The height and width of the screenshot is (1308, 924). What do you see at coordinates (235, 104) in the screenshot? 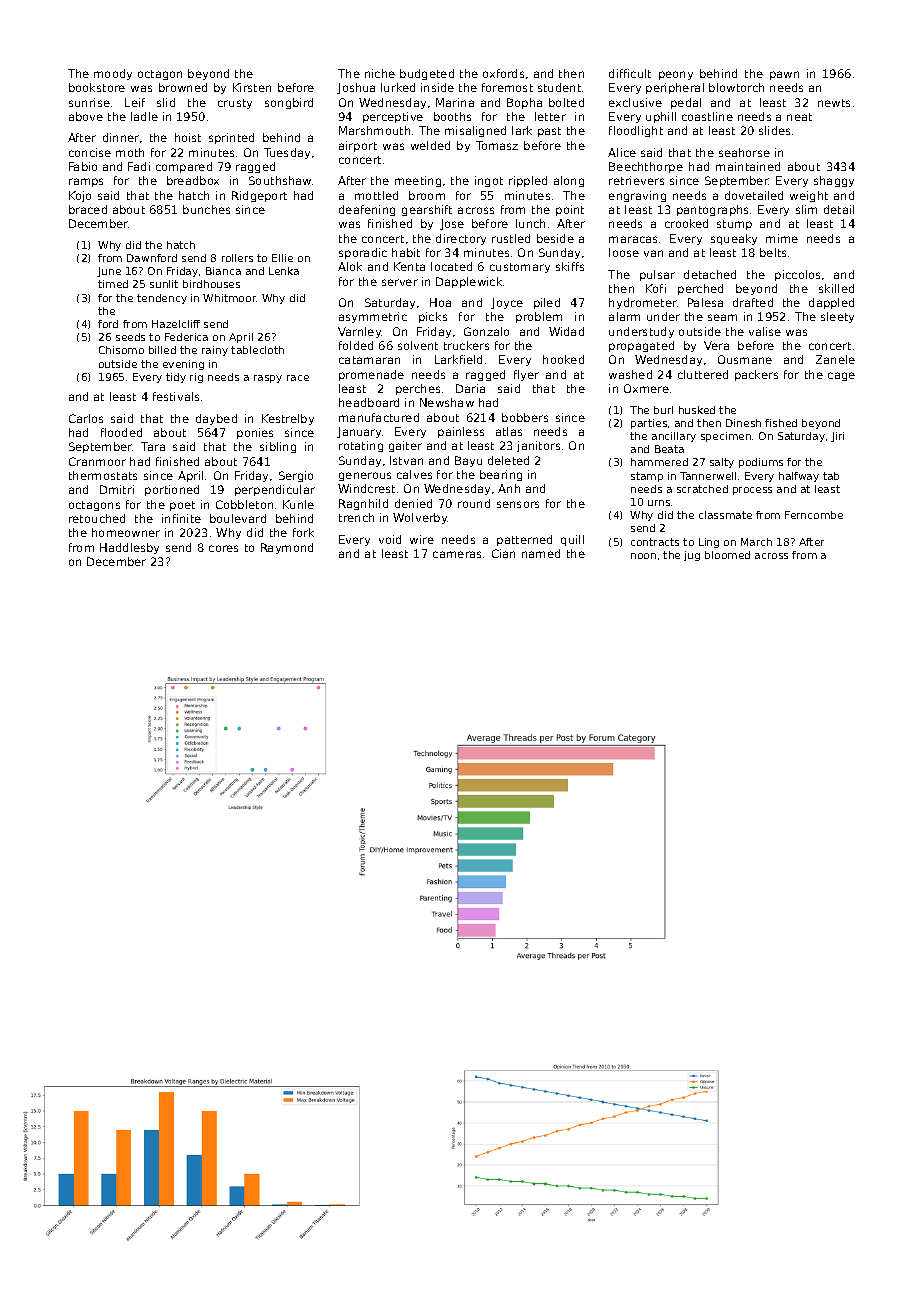
I see `crusty` at bounding box center [235, 104].
